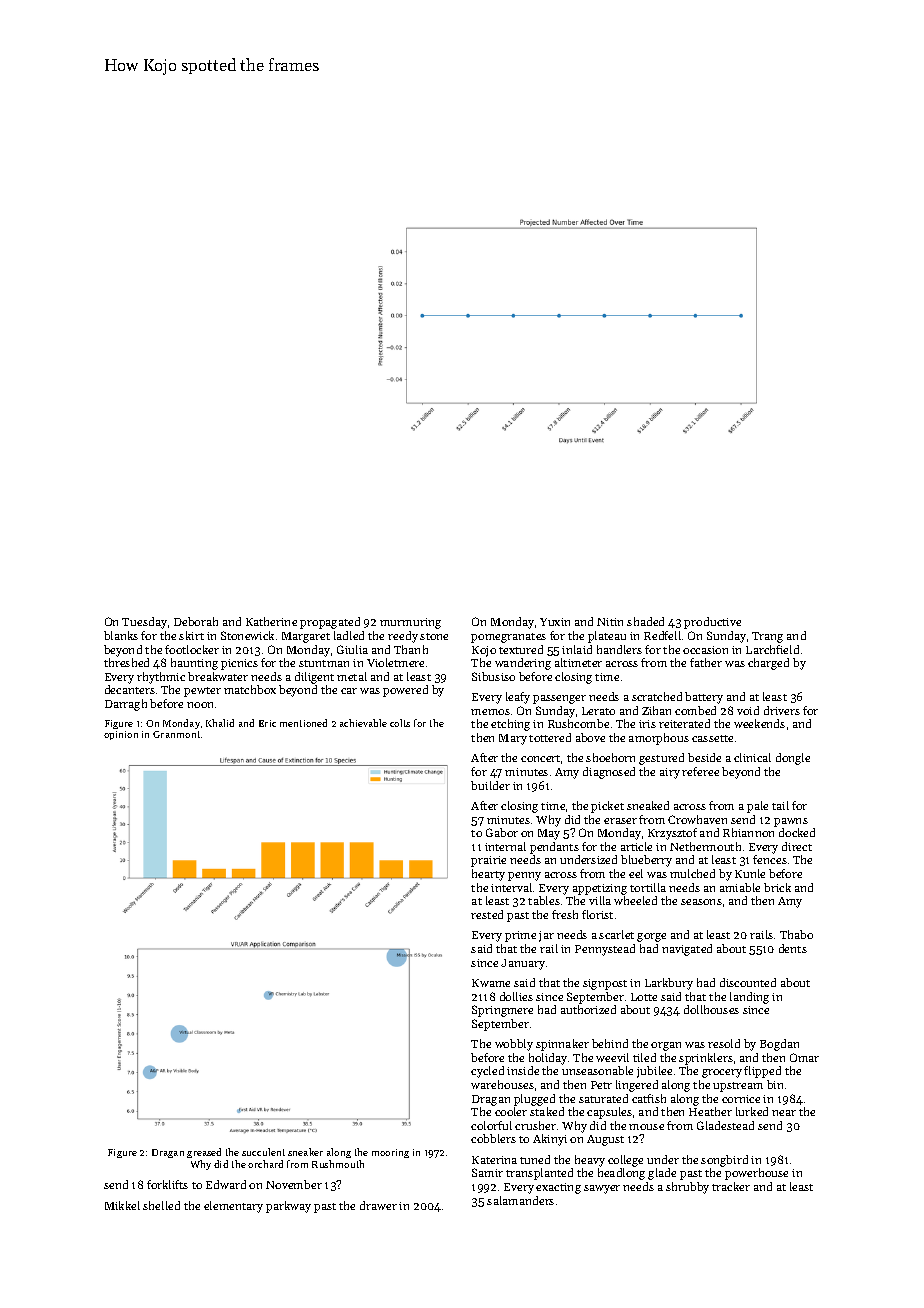 The height and width of the image is (1308, 924). What do you see at coordinates (363, 723) in the image?
I see `achievable` at bounding box center [363, 723].
